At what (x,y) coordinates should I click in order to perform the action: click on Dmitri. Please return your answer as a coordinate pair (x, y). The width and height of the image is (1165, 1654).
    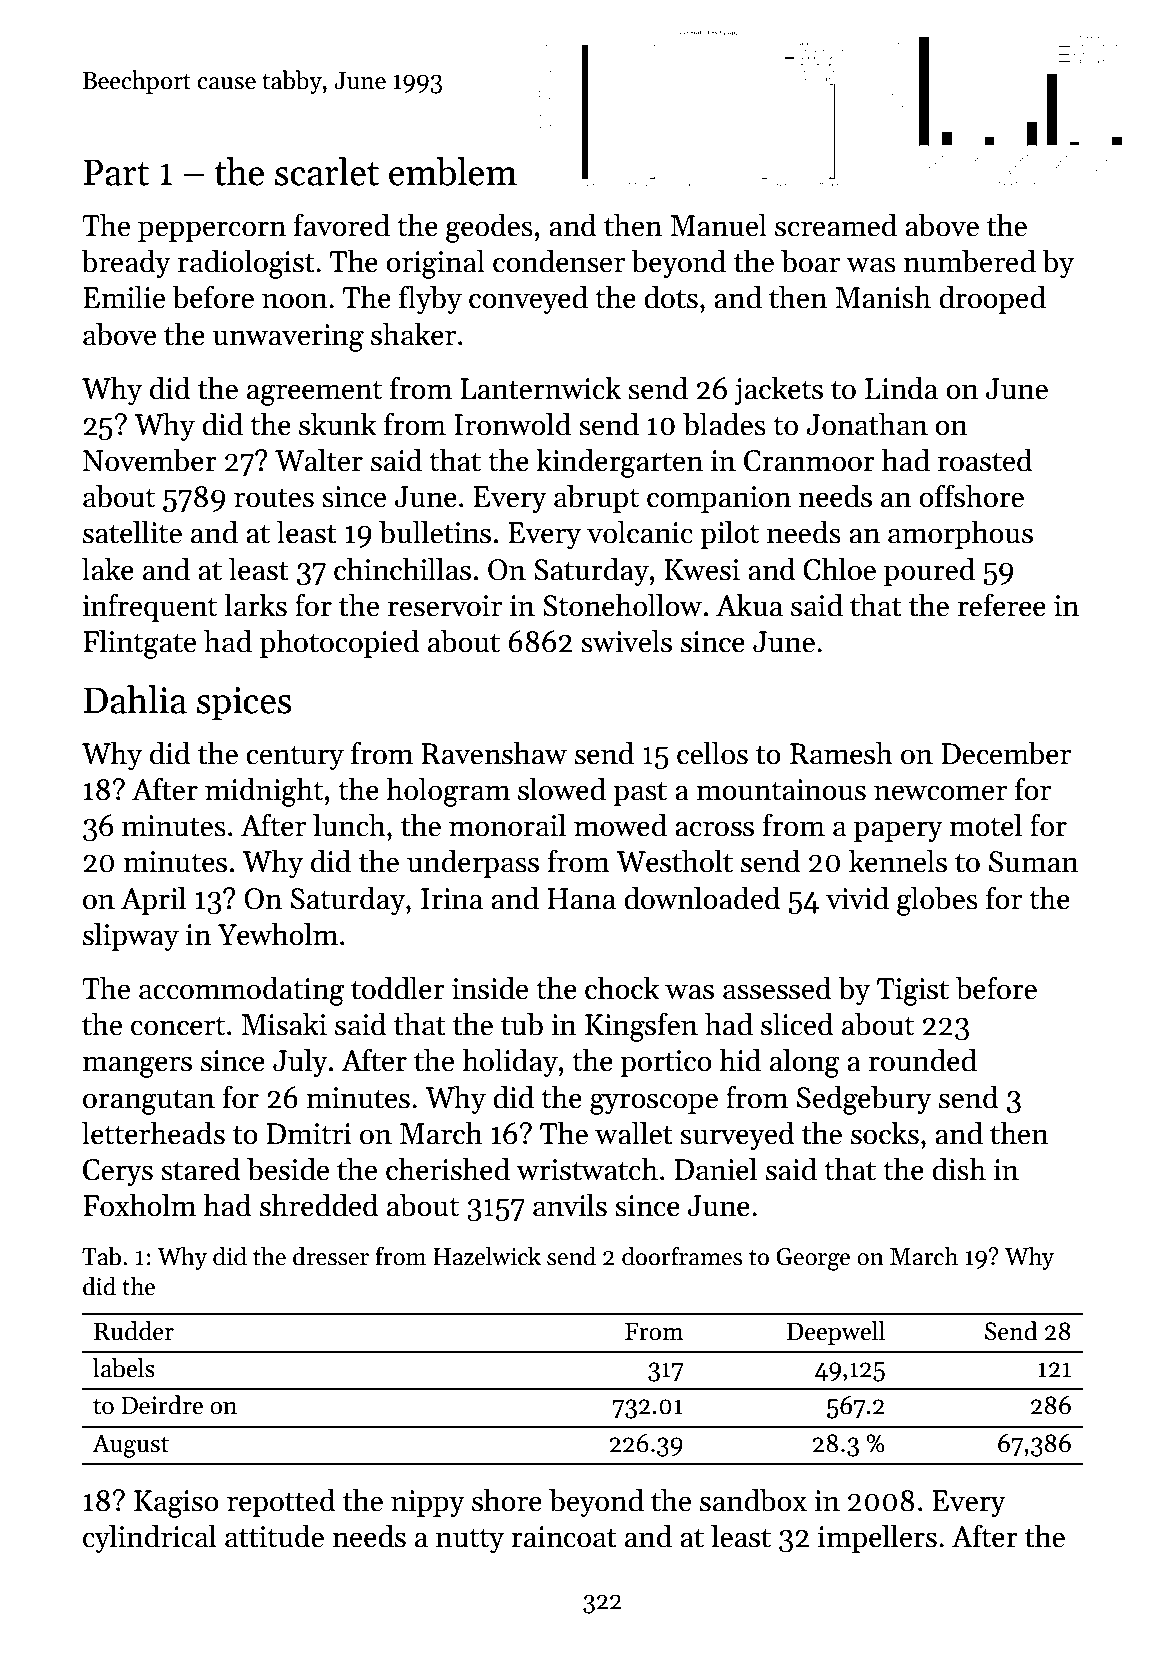
    Looking at the image, I should click on (309, 1134).
